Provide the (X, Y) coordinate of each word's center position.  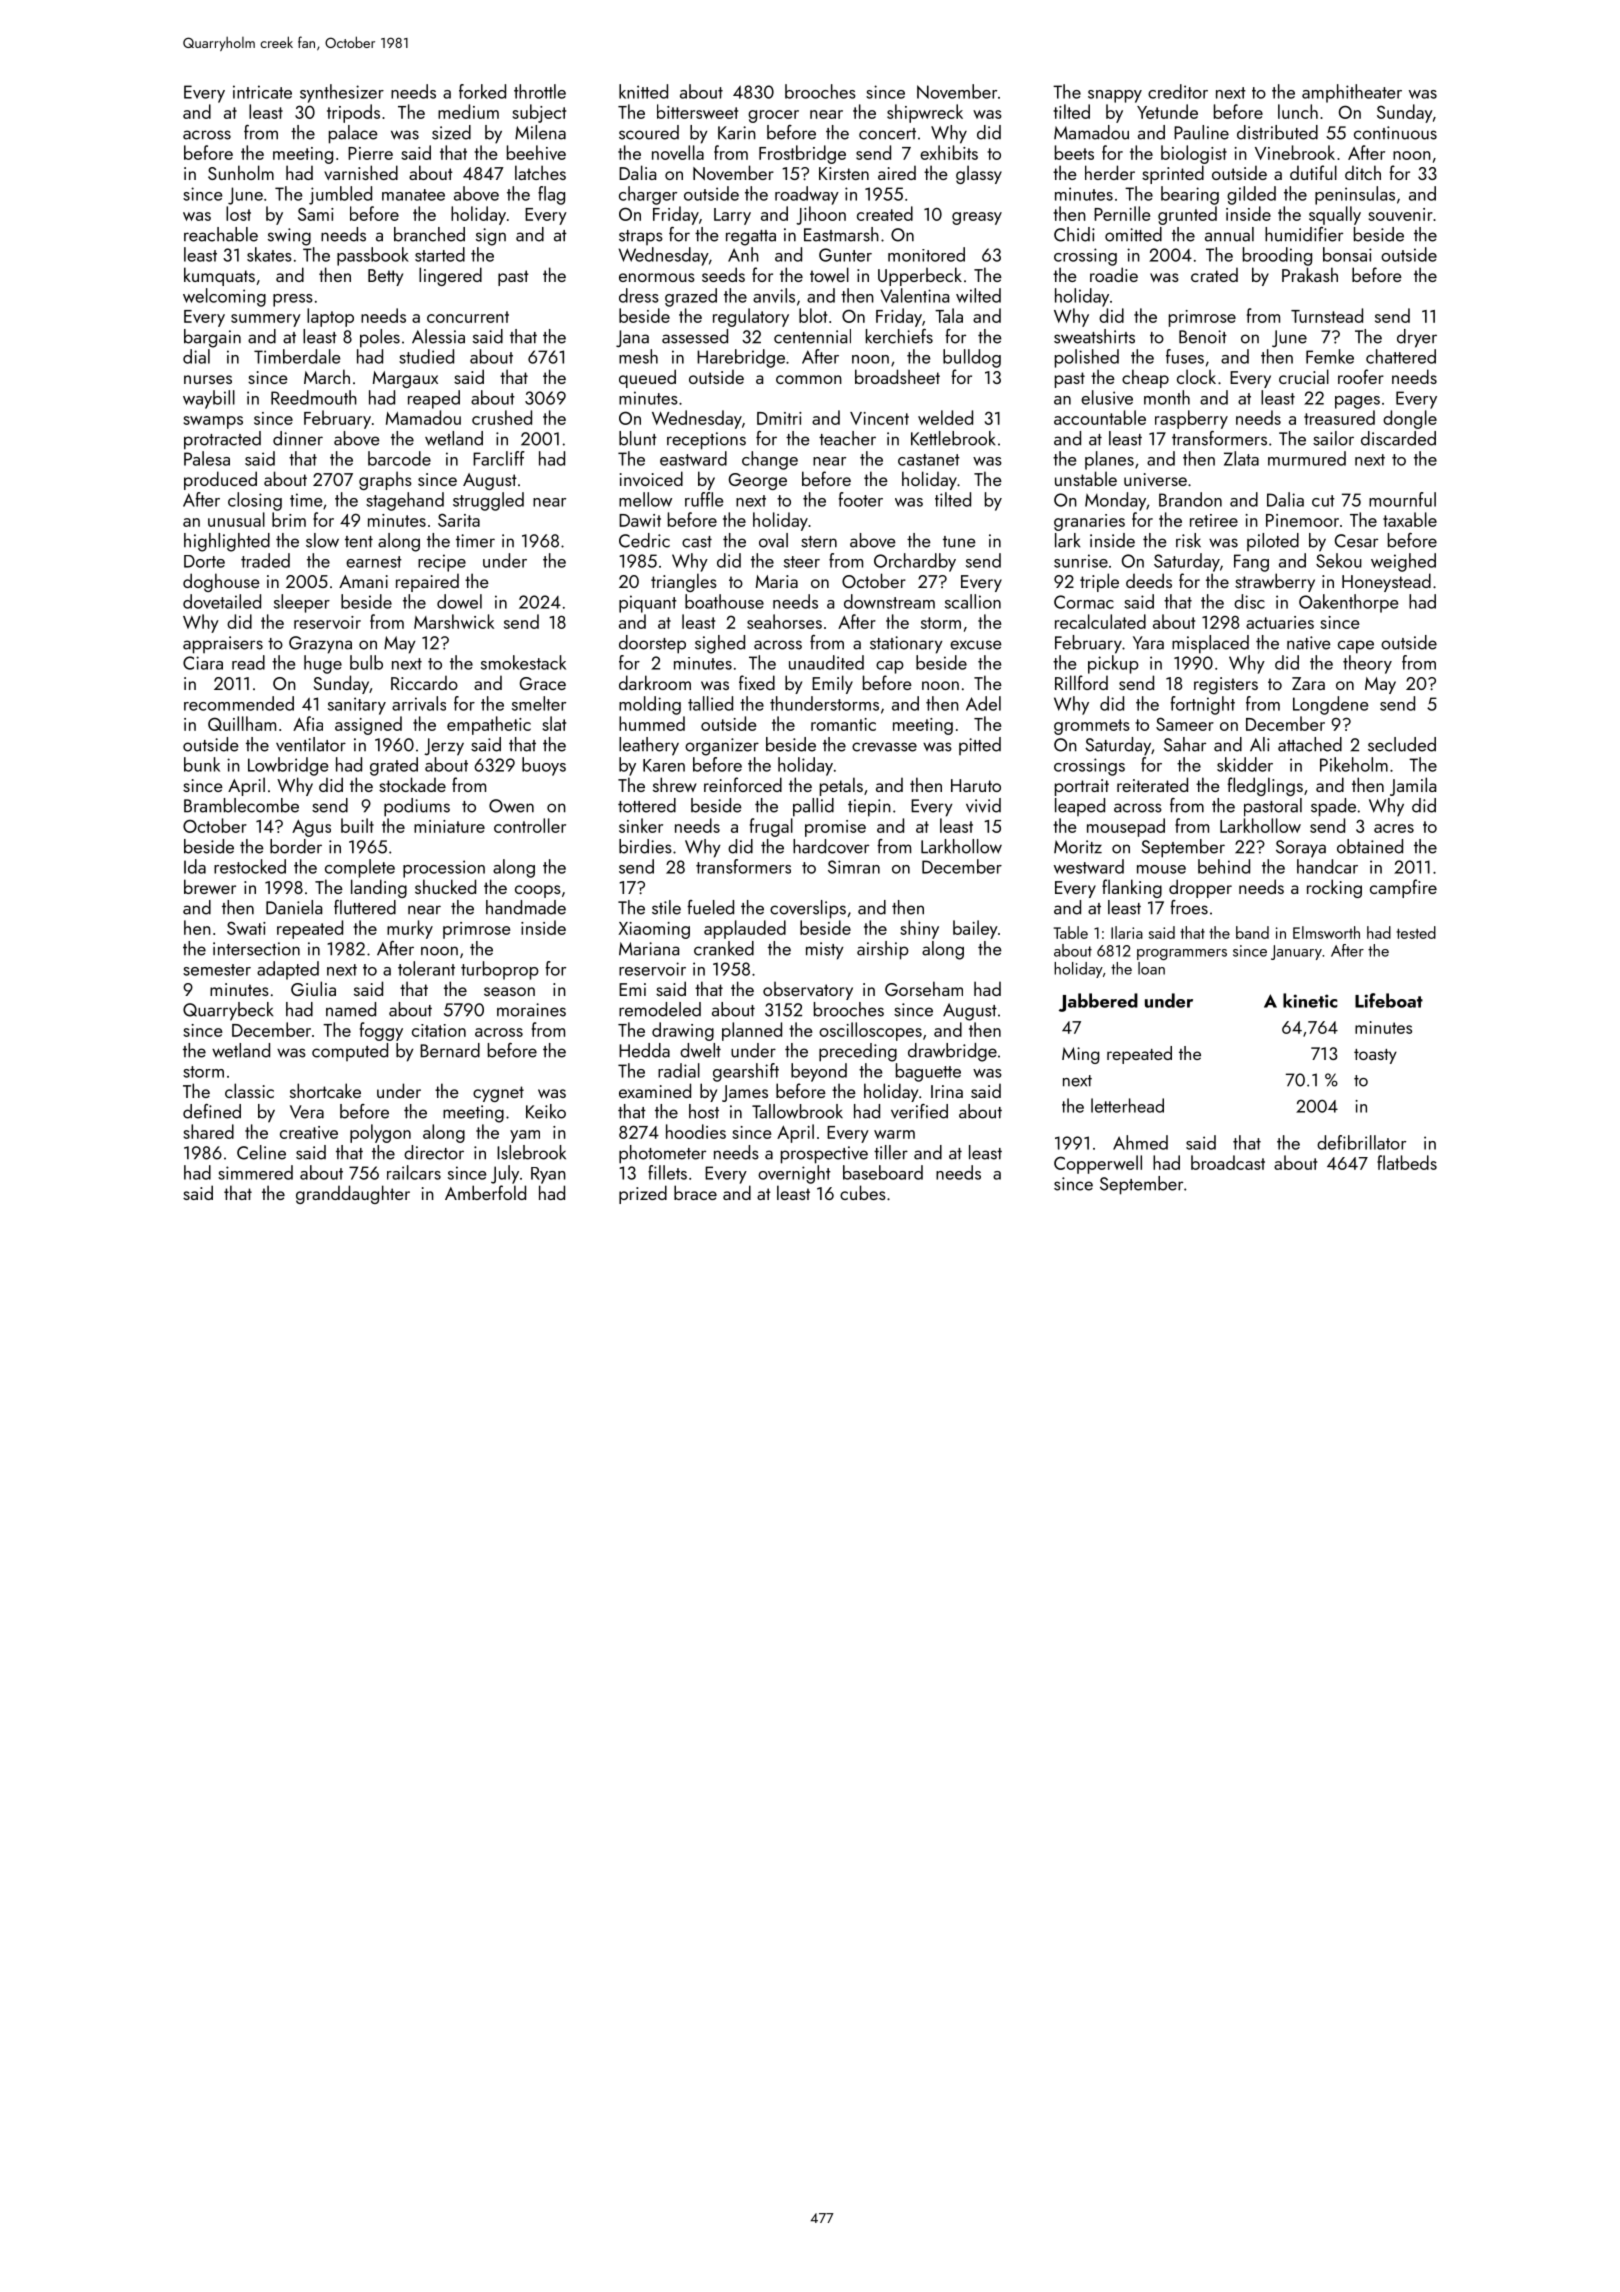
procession (444, 869)
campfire (1403, 888)
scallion (973, 601)
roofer (1361, 376)
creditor (1178, 91)
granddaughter (353, 1194)
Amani (363, 581)
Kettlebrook (953, 438)
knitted (643, 91)
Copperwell (1098, 1164)
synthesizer (342, 93)
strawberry (1275, 582)
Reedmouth (314, 397)
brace (695, 1192)
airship (883, 950)
